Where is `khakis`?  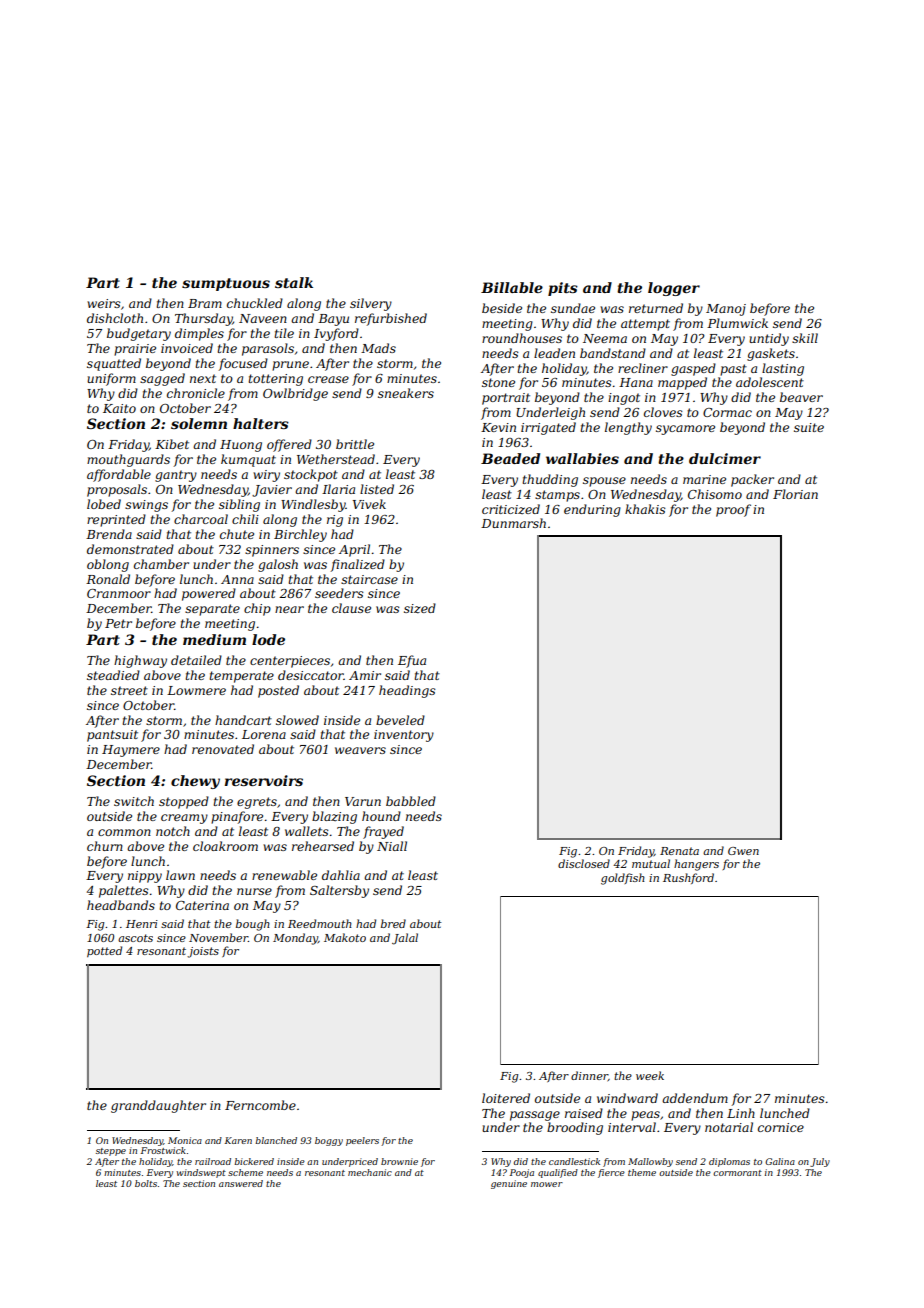
khakis is located at coordinates (645, 509).
